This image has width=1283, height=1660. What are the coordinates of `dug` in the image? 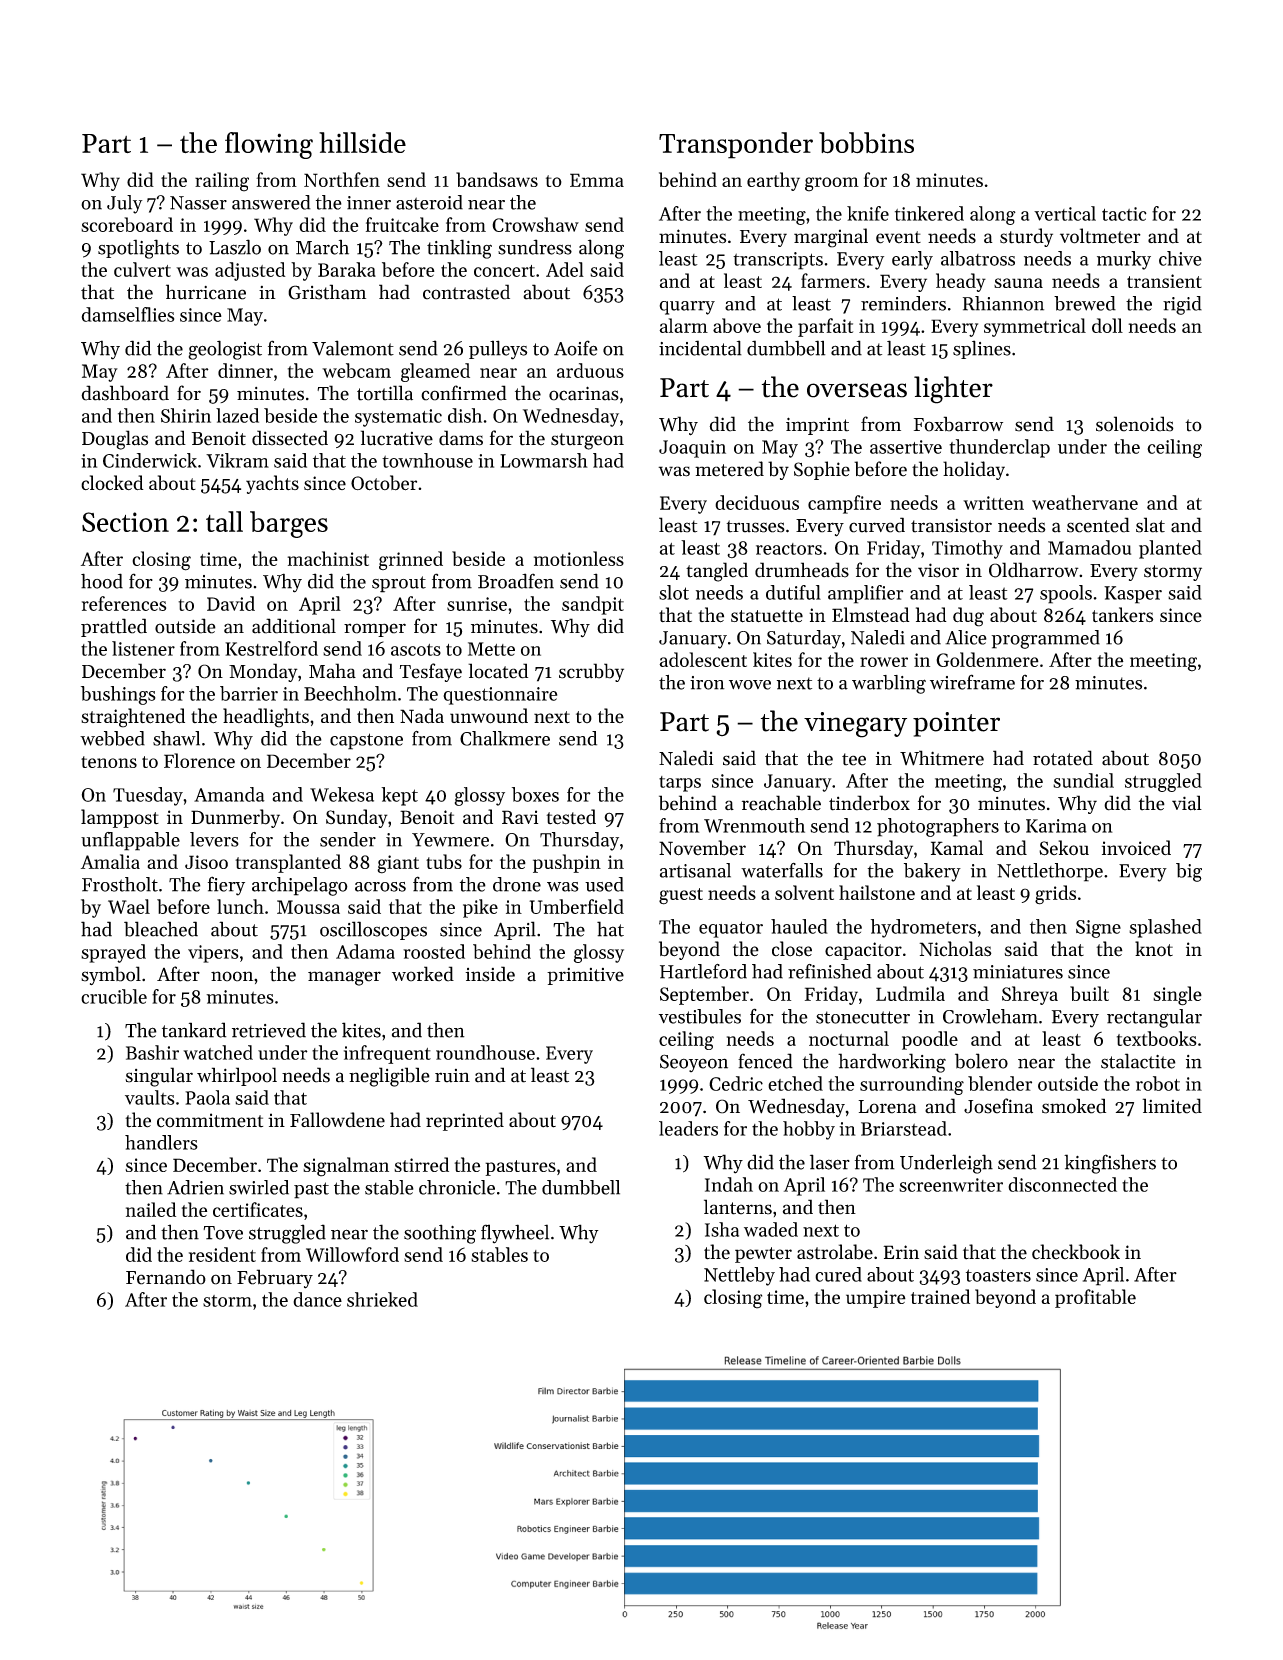 It's located at (968, 617).
